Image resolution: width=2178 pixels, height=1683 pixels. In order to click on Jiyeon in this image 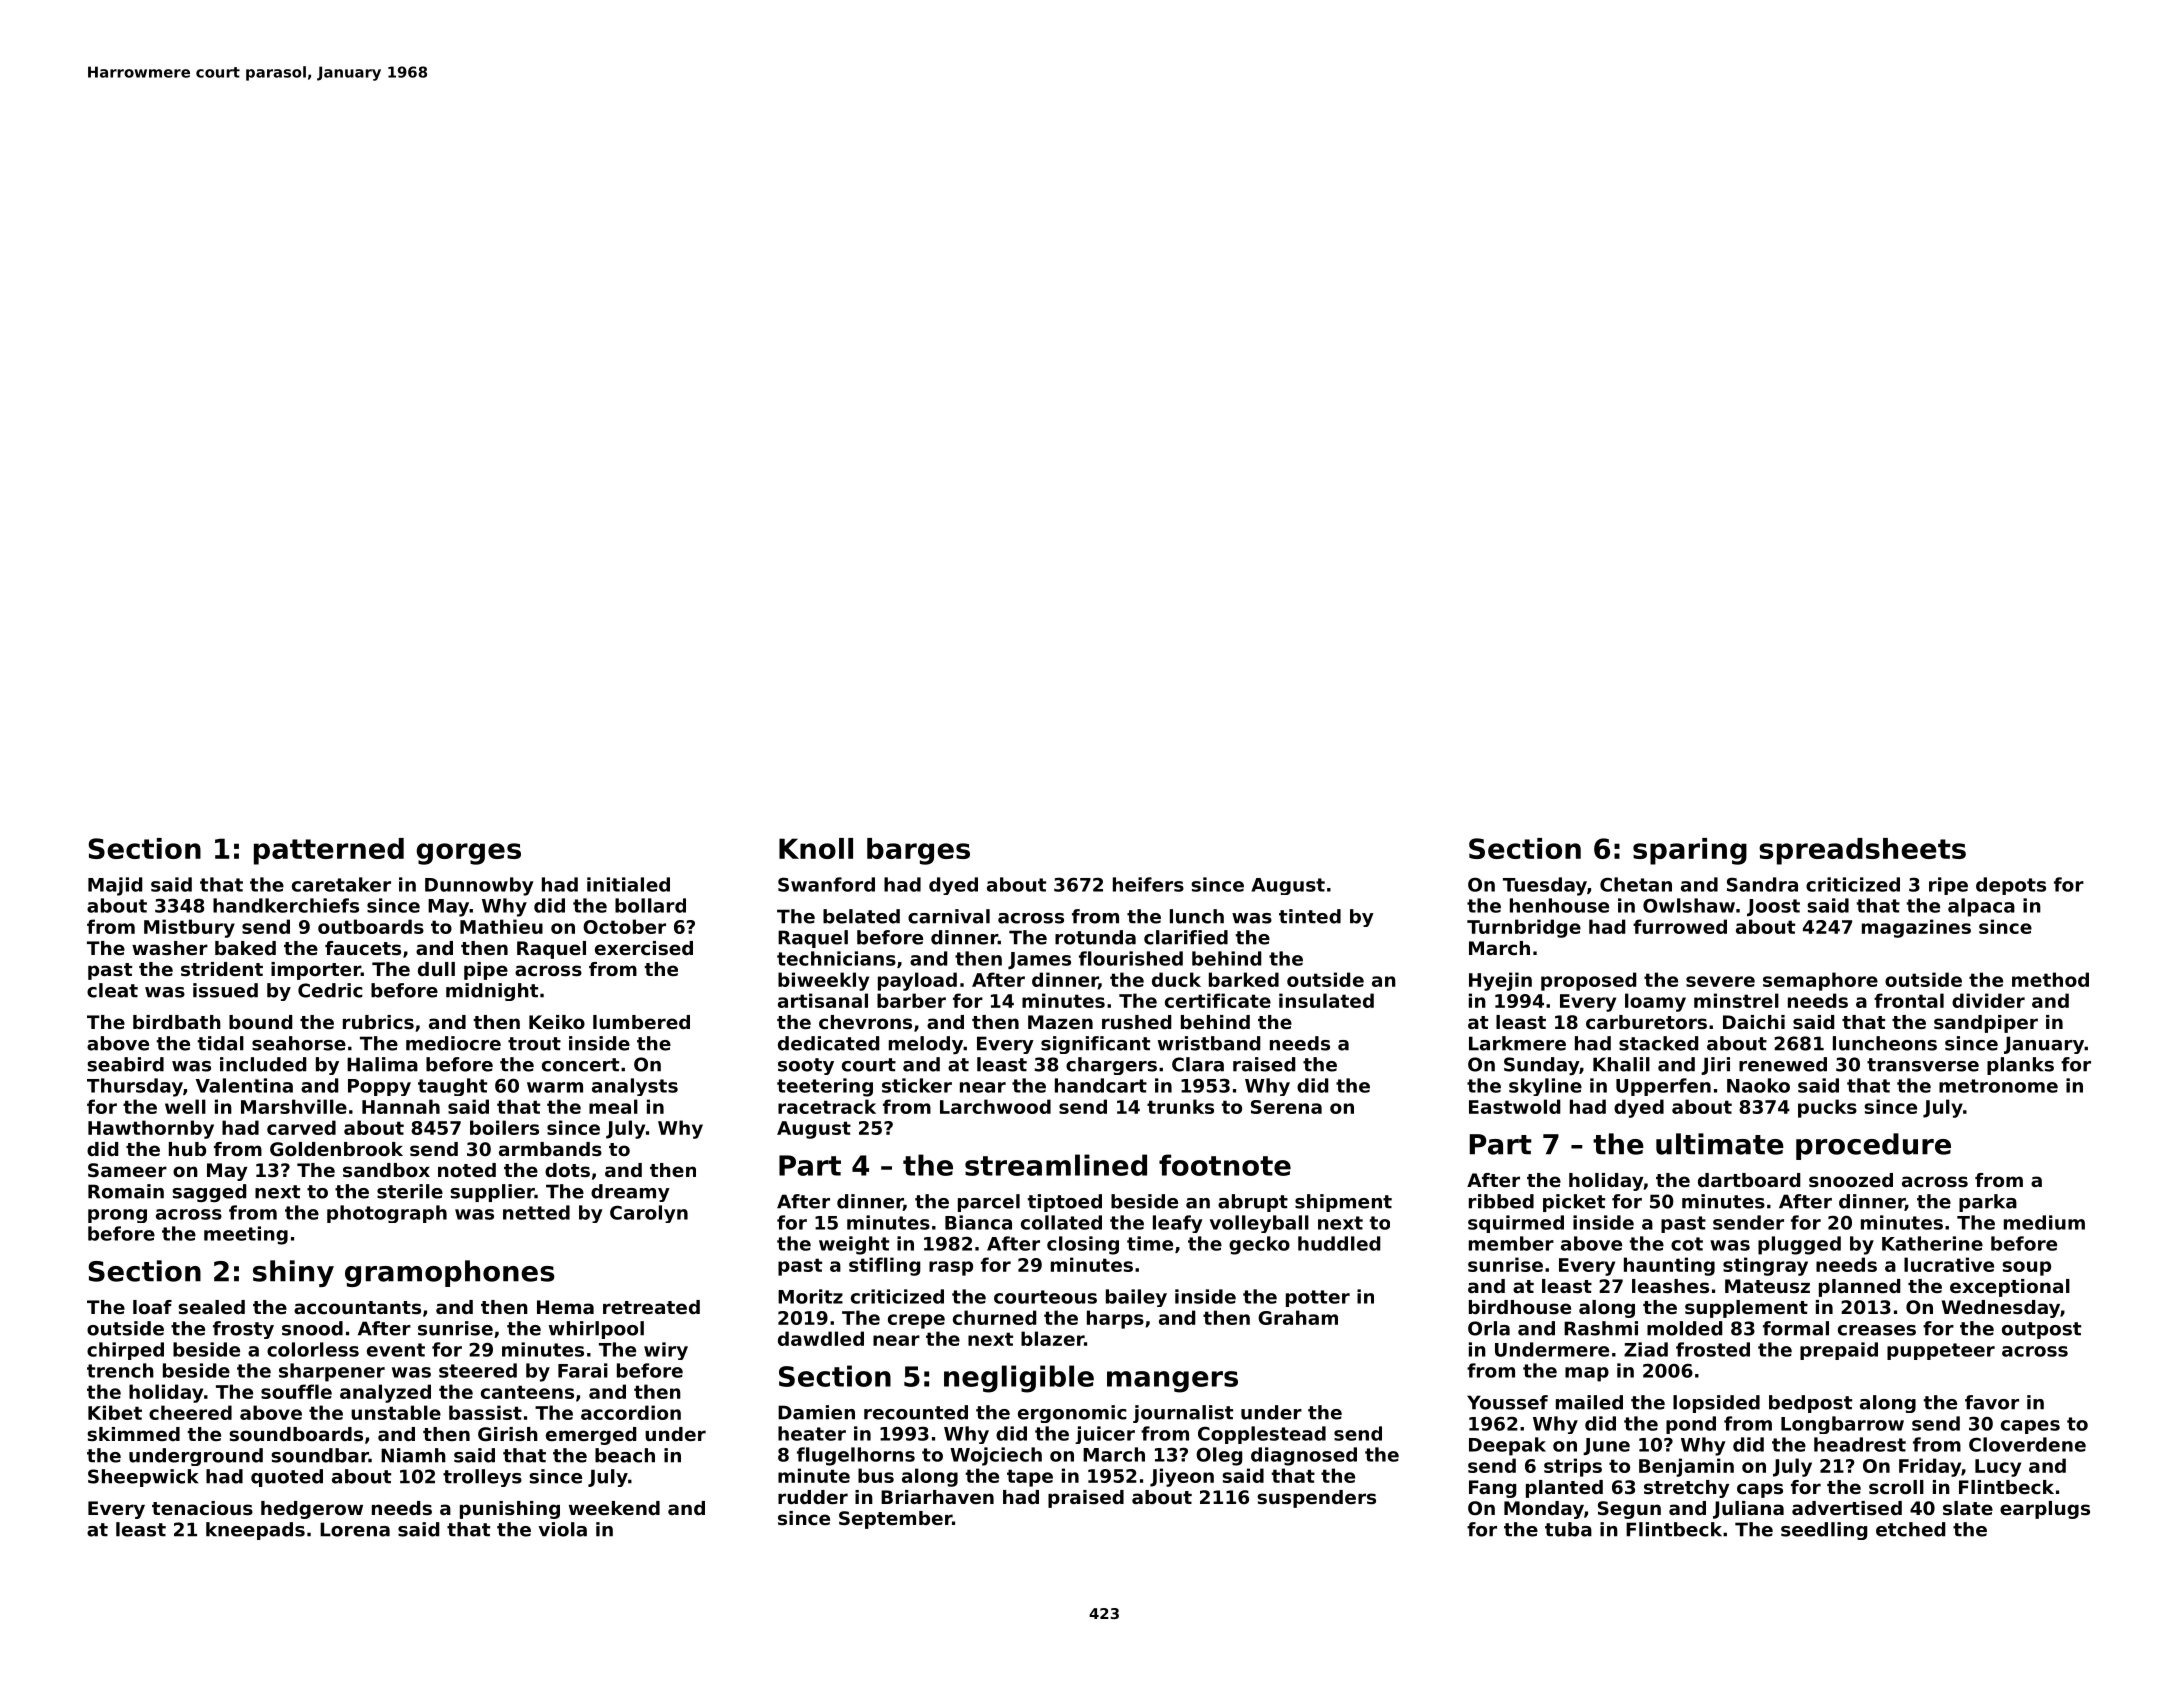, I will do `click(1182, 1477)`.
